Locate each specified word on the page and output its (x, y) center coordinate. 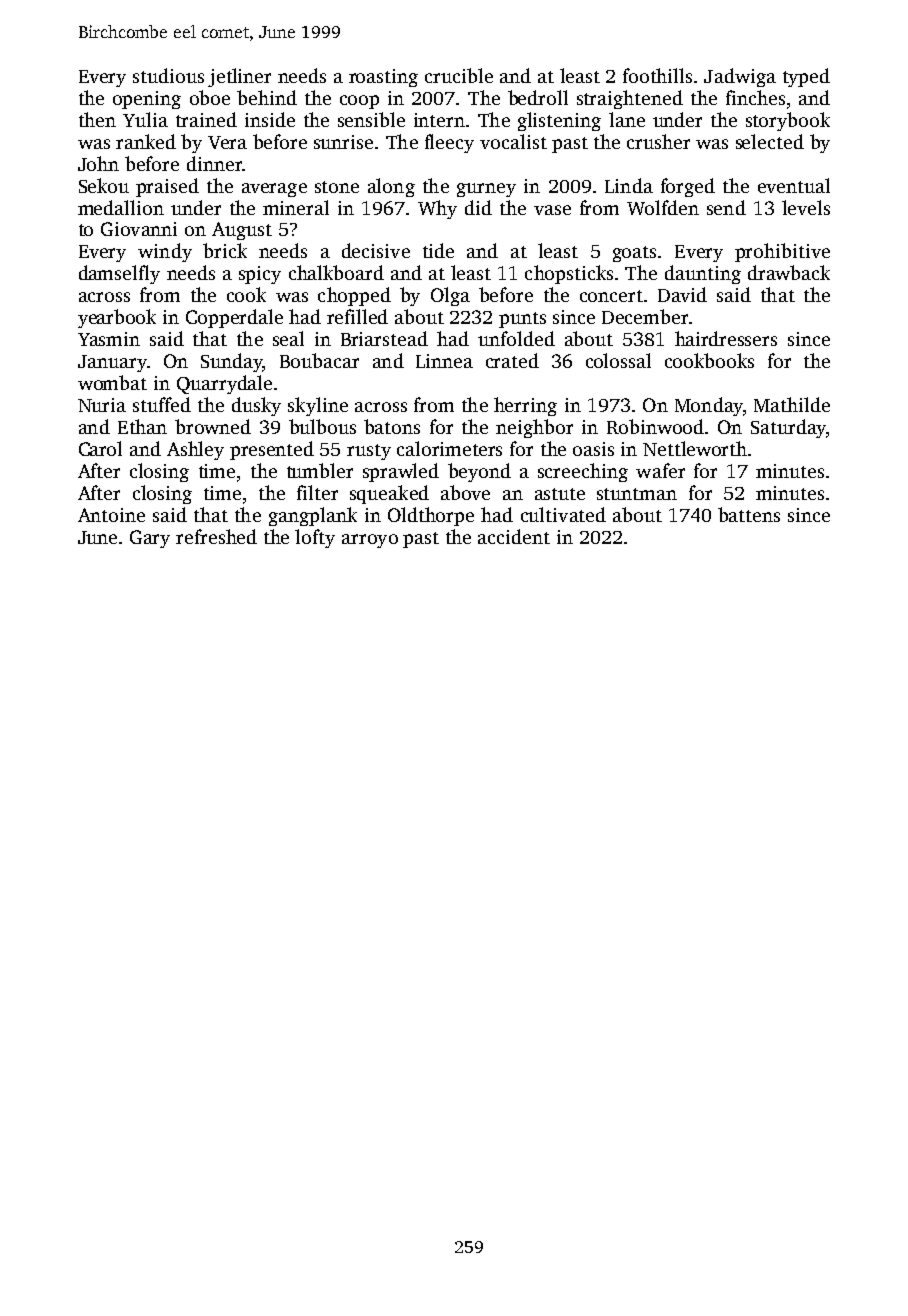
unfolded (516, 338)
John (98, 163)
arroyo (370, 541)
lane (627, 119)
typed (806, 77)
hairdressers (726, 338)
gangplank (313, 516)
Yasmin (109, 339)
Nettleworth (695, 448)
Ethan (142, 426)
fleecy (449, 143)
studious (168, 75)
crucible (459, 75)
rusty (369, 452)
